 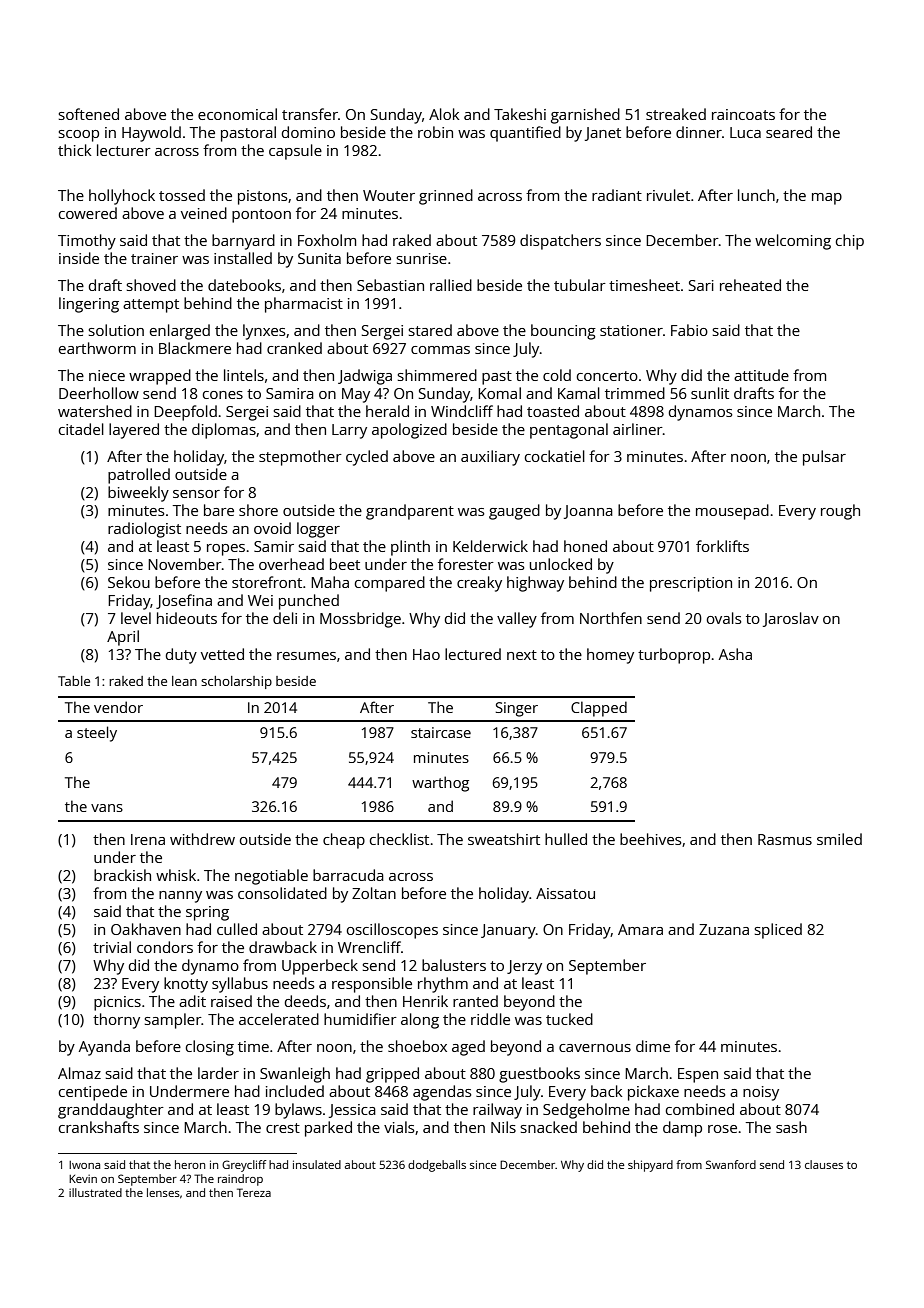 I want to click on Clapped, so click(x=599, y=709).
